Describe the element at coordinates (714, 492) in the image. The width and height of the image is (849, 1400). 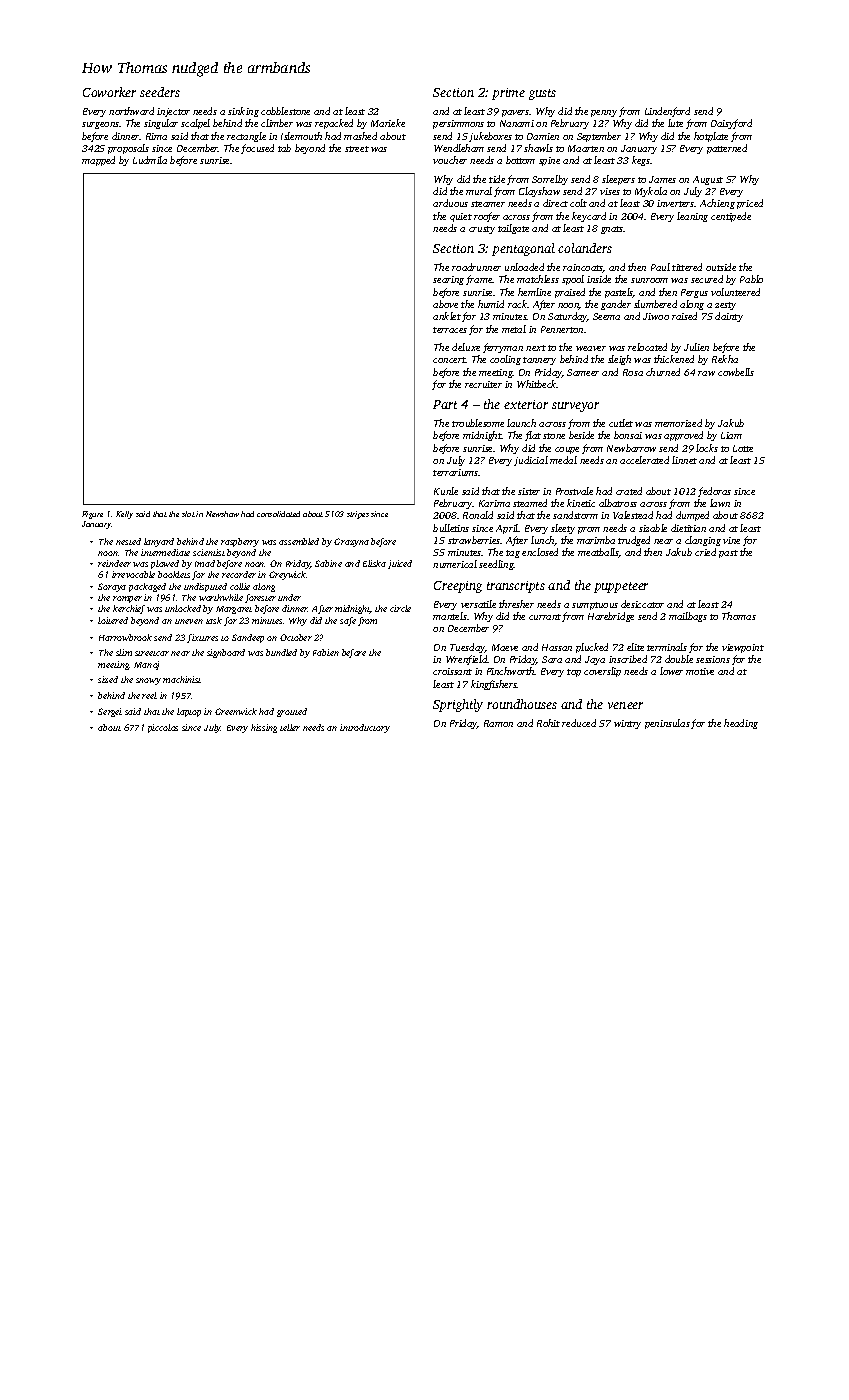
I see `fedoras` at that location.
